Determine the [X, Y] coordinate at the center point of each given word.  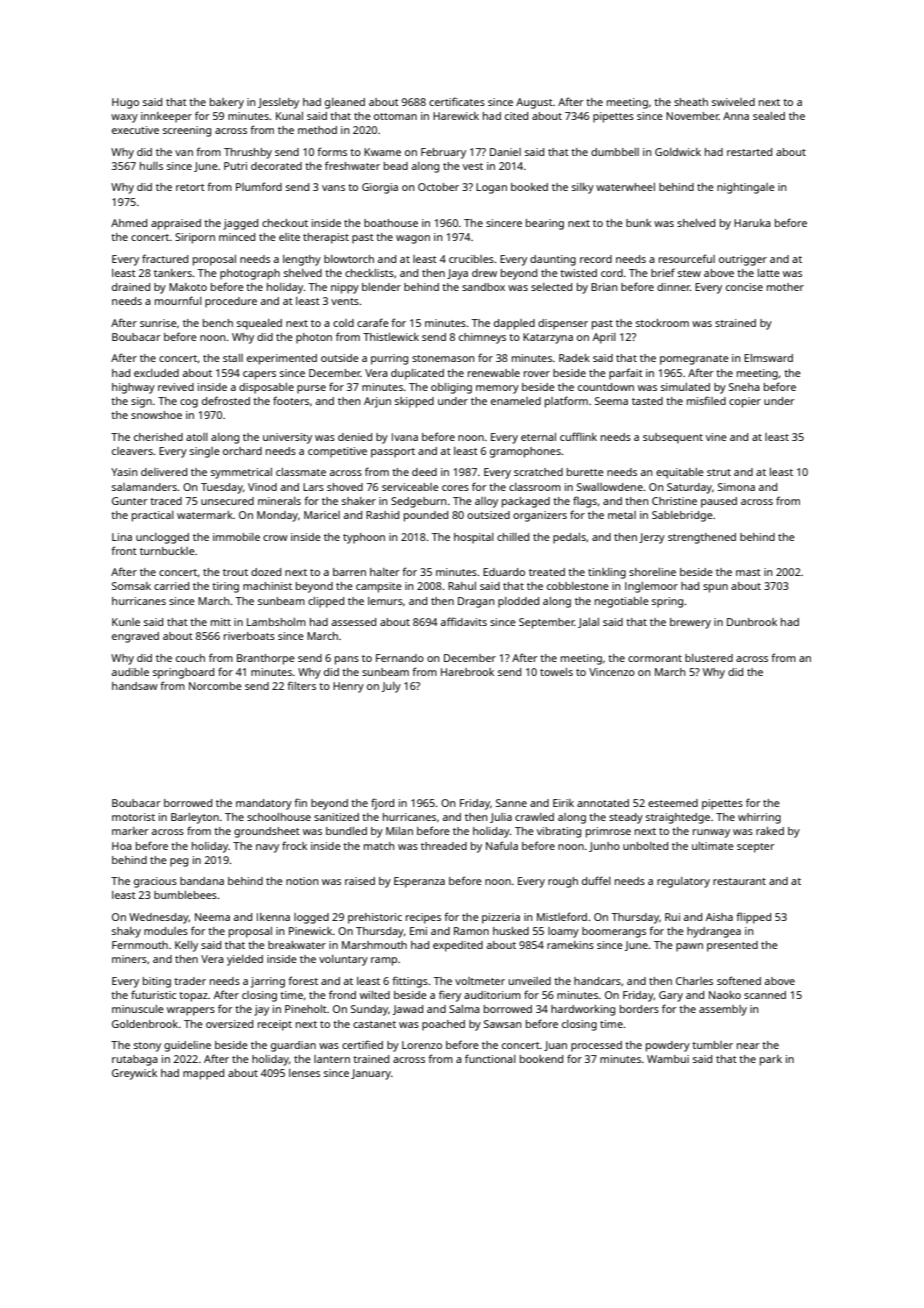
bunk [638, 223]
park [771, 1060]
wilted [375, 995]
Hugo [125, 103]
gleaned [345, 103]
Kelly [186, 946]
